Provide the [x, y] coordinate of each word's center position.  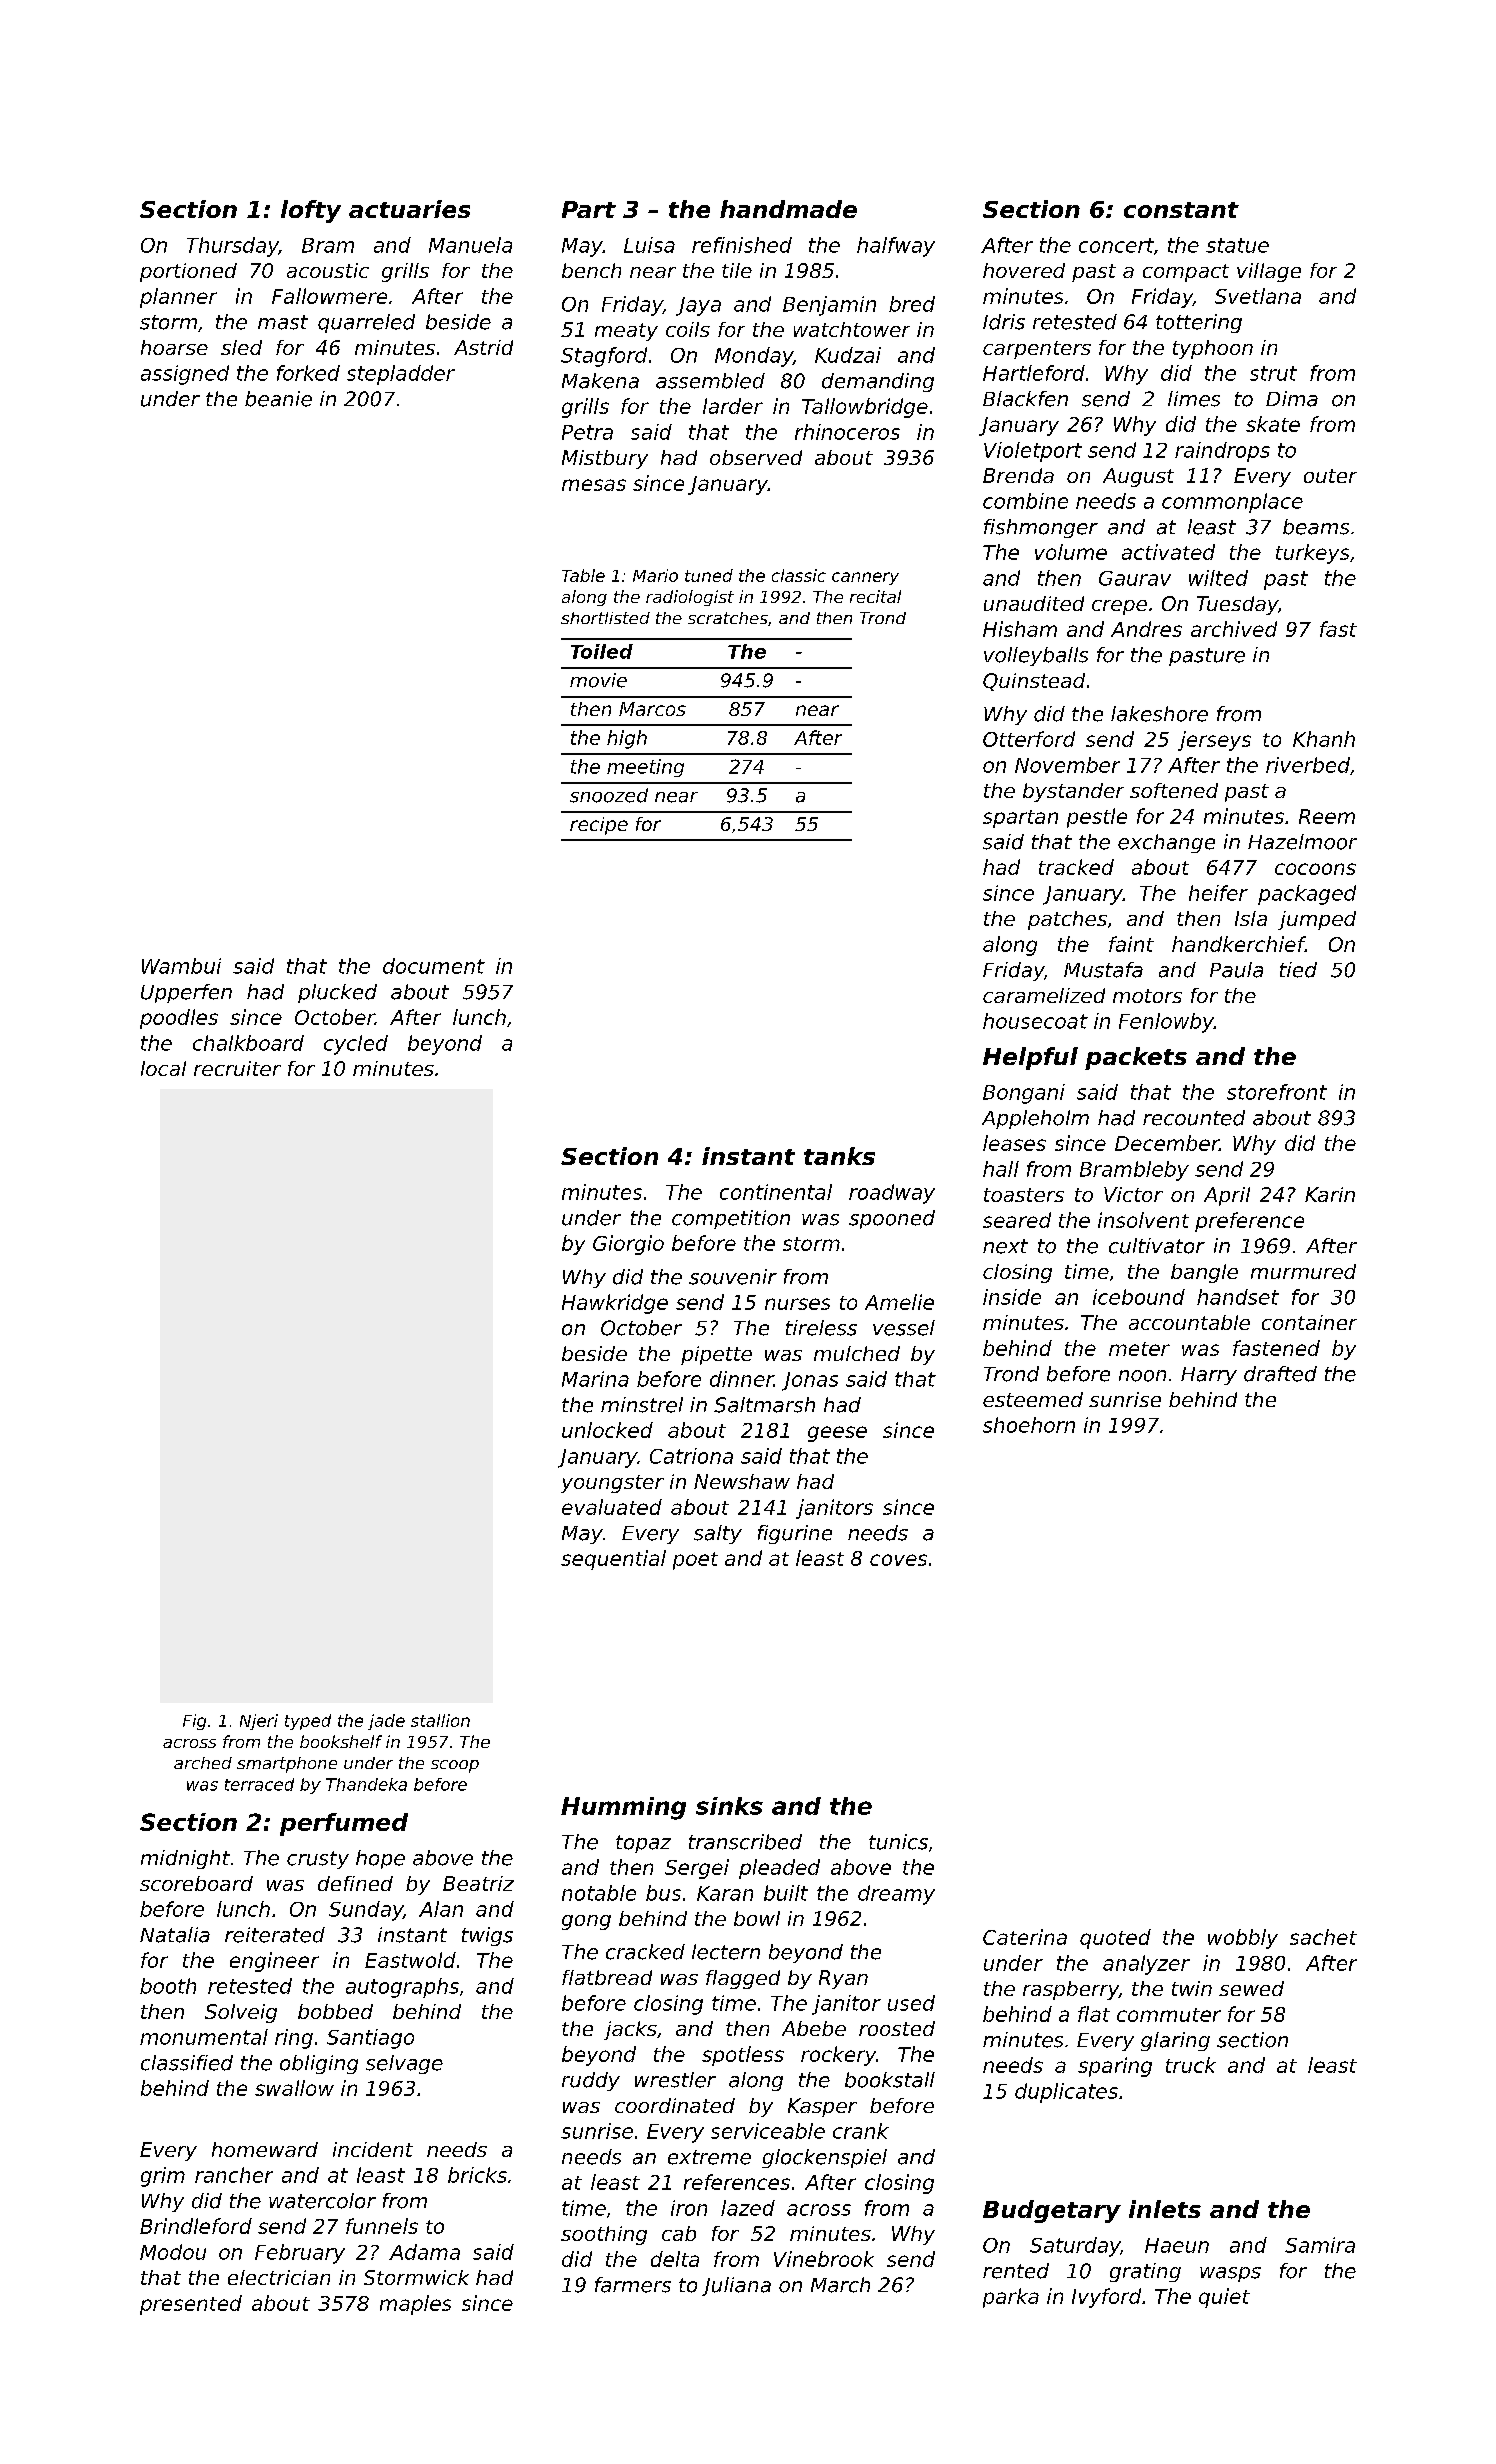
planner [178, 298]
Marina [595, 1379]
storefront [1277, 1092]
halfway [896, 247]
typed [308, 1722]
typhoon [1213, 349]
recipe [599, 826]
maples [415, 2305]
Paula [1236, 970]
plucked [337, 993]
